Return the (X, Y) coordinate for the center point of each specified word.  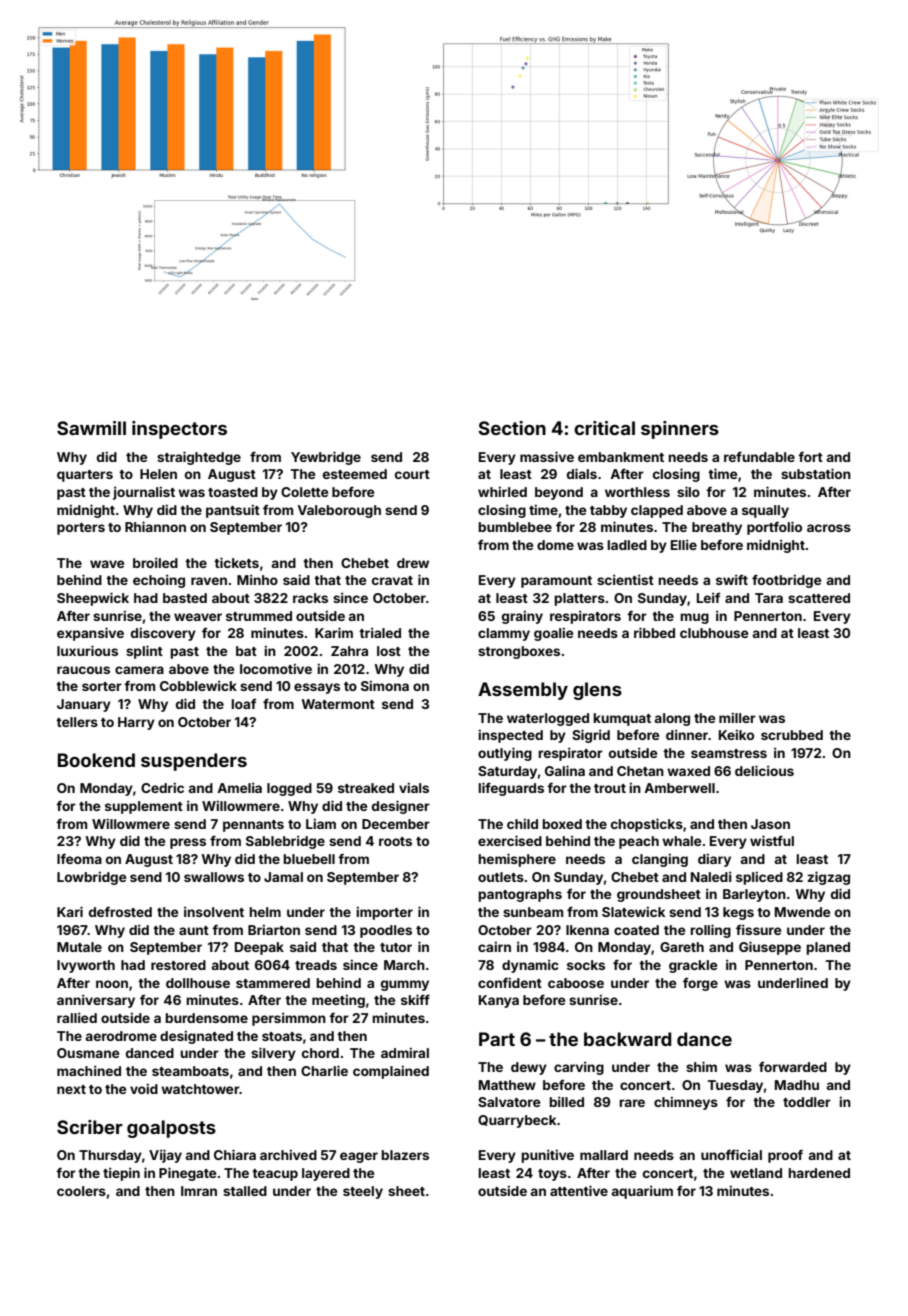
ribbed (654, 632)
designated (196, 1037)
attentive (579, 1190)
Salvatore (509, 1102)
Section (512, 428)
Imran (199, 1191)
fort (810, 456)
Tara (769, 598)
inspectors (179, 430)
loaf (243, 703)
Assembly (523, 691)
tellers (77, 722)
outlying (505, 754)
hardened (819, 1173)
